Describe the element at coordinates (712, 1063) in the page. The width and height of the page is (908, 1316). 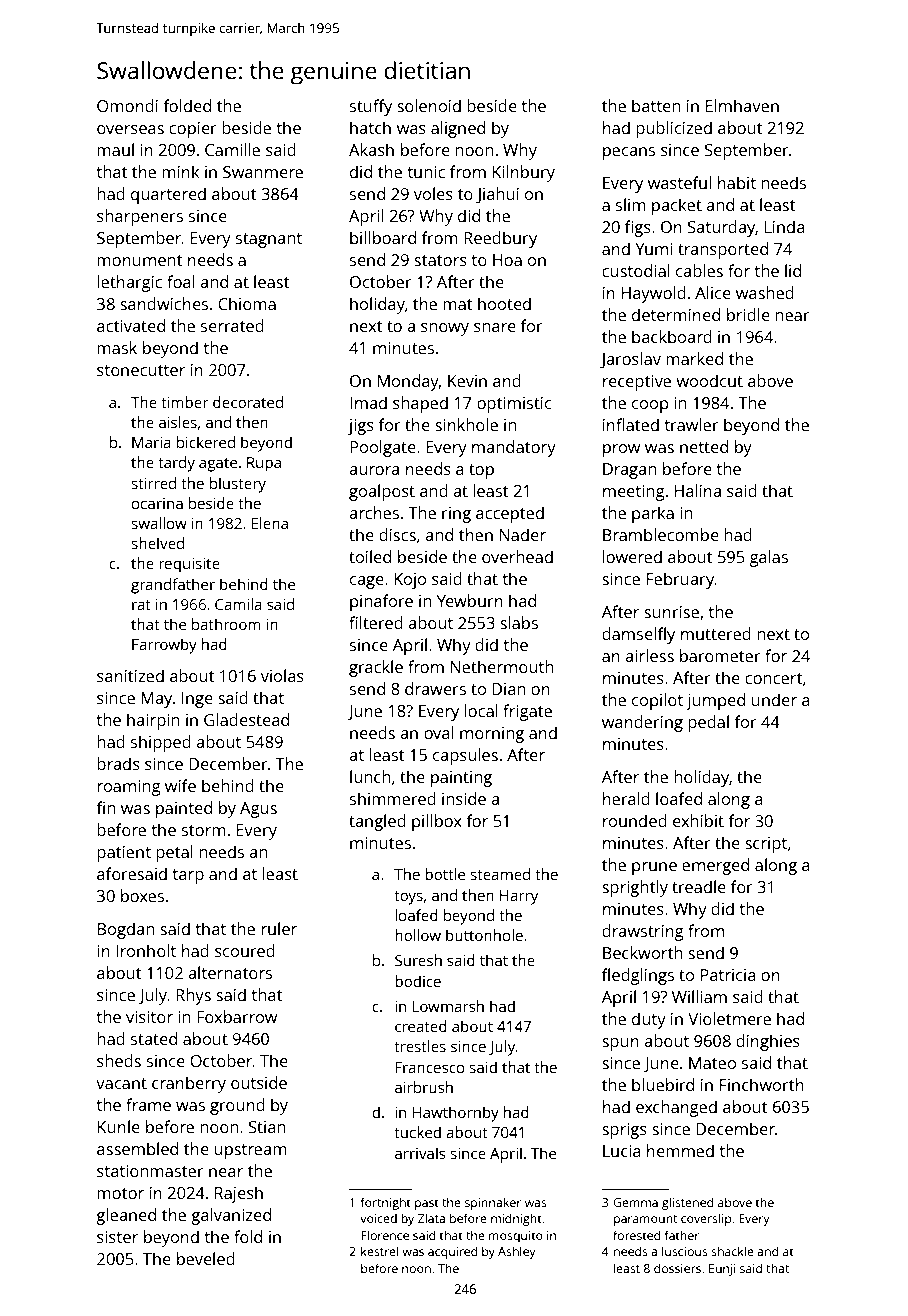
I see `Mateo` at that location.
